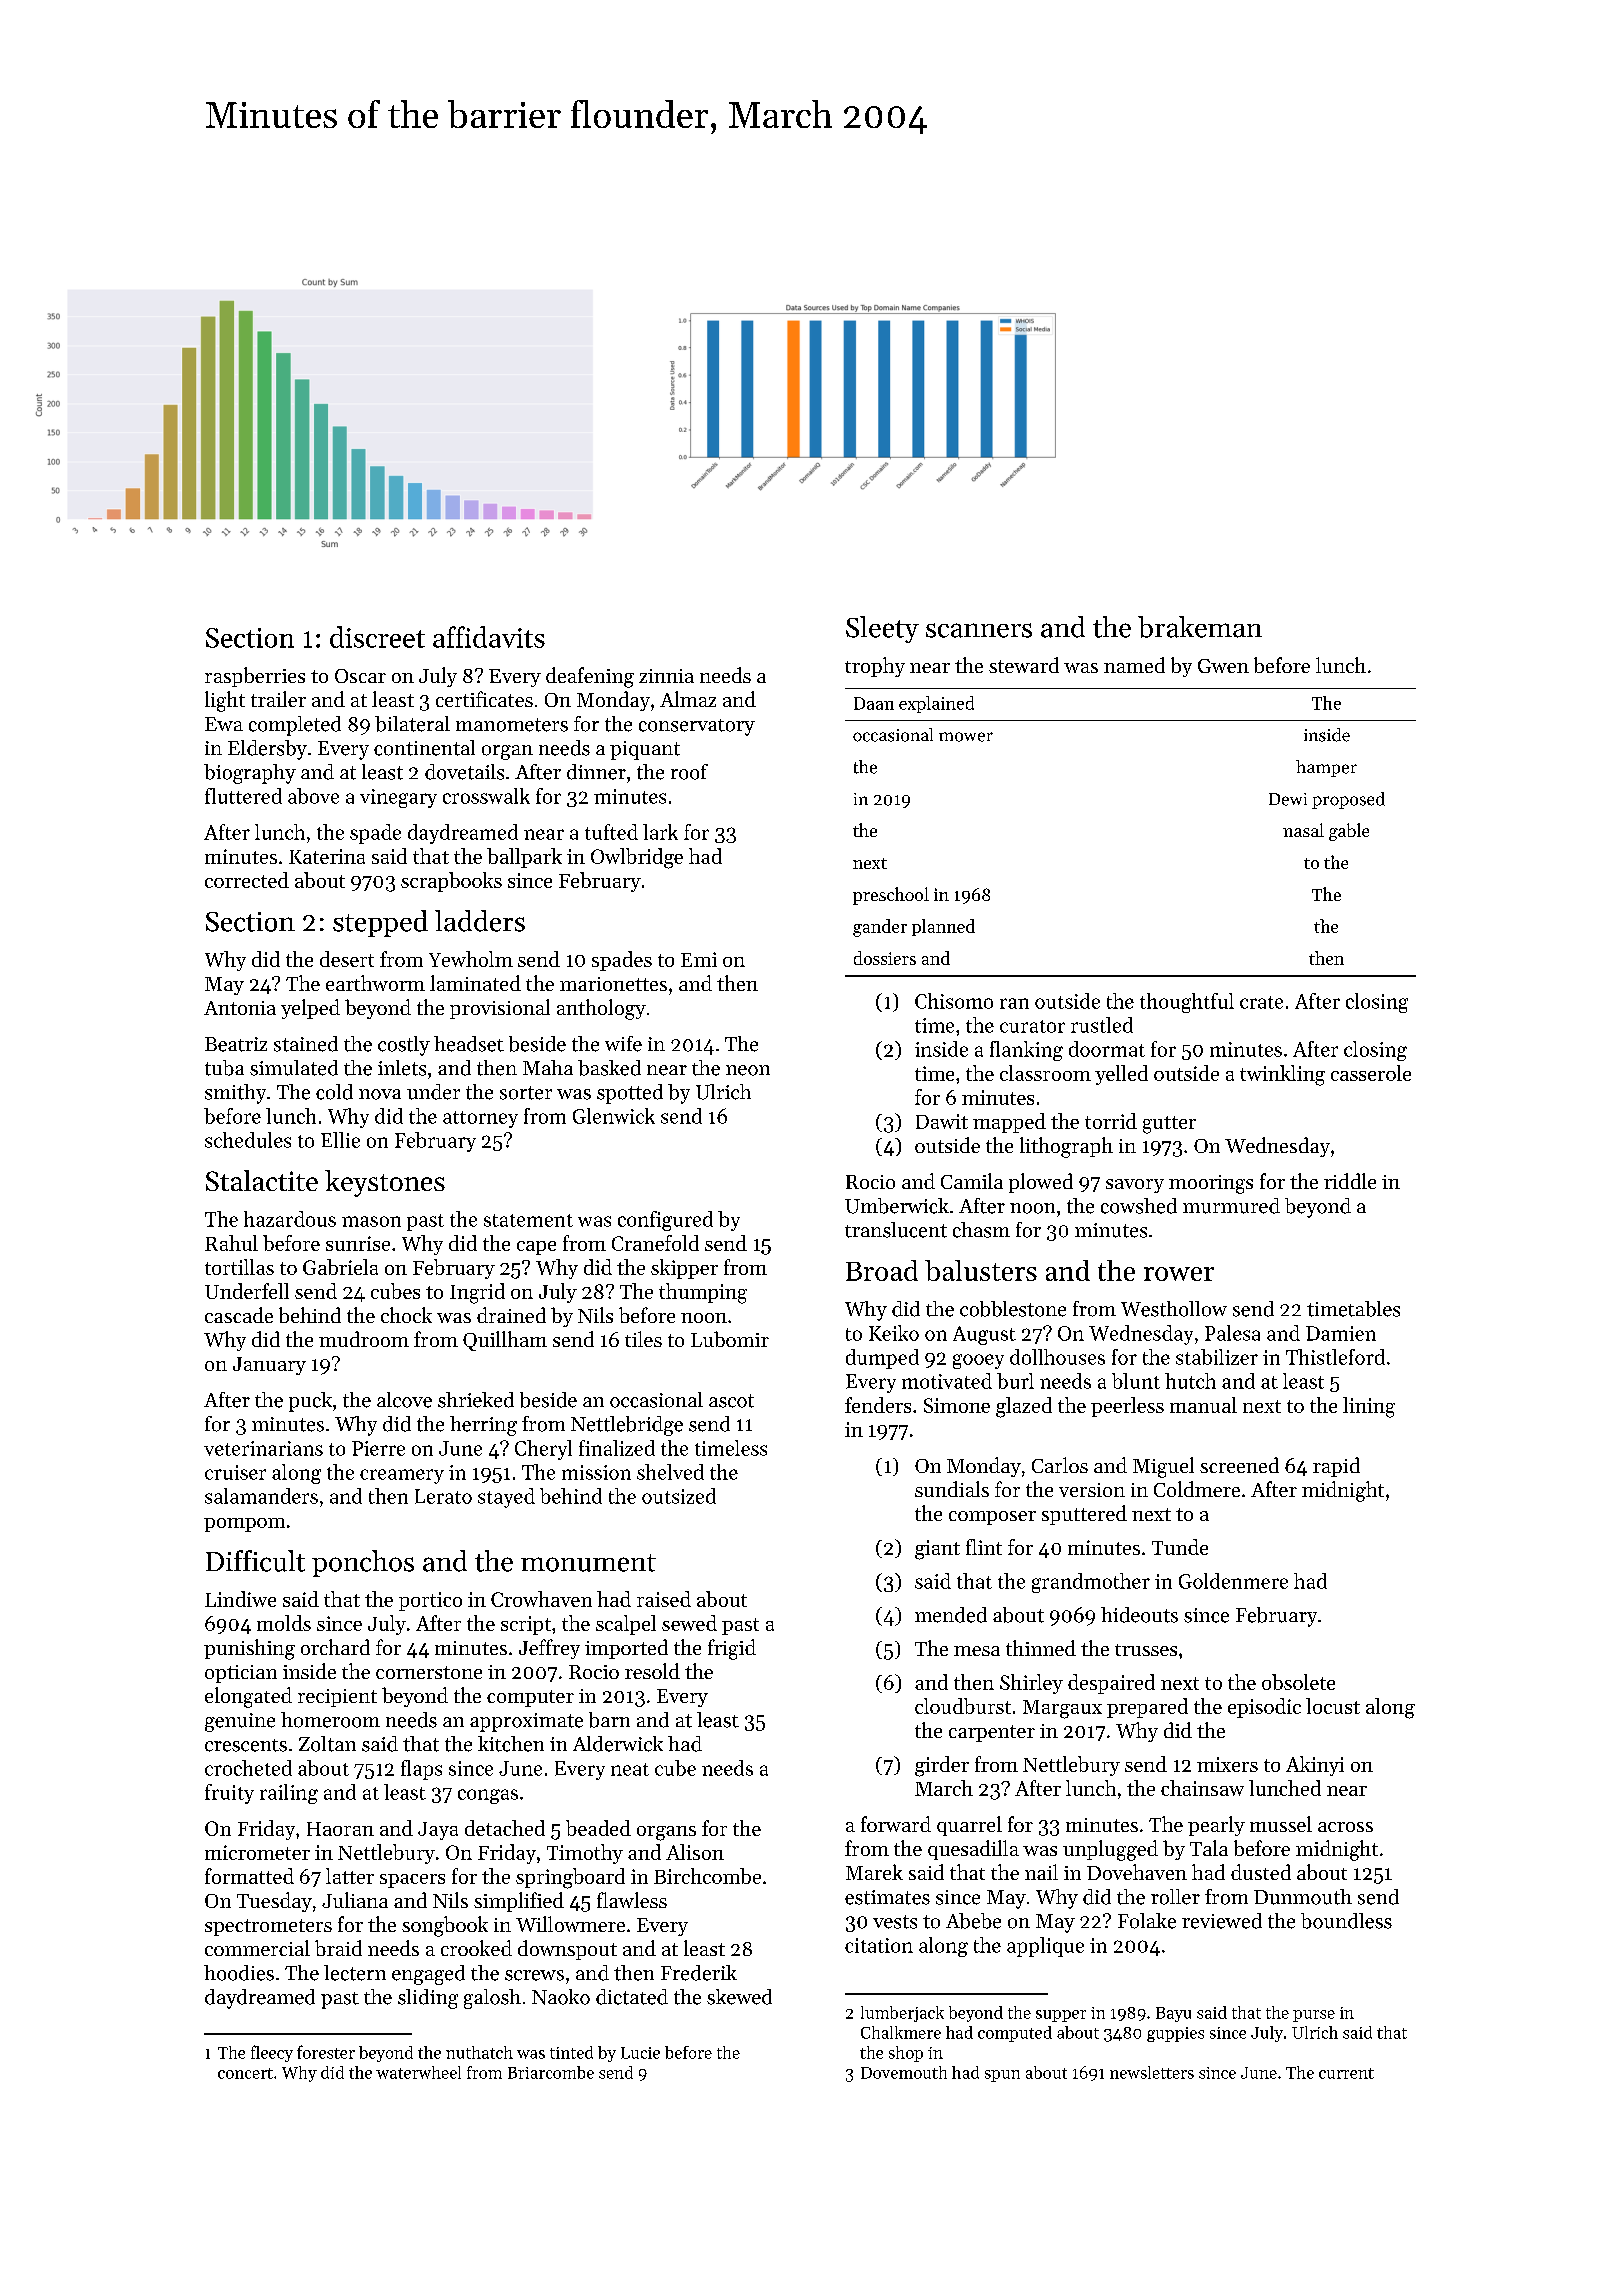  Describe the element at coordinates (891, 896) in the page. I see `preschool` at that location.
